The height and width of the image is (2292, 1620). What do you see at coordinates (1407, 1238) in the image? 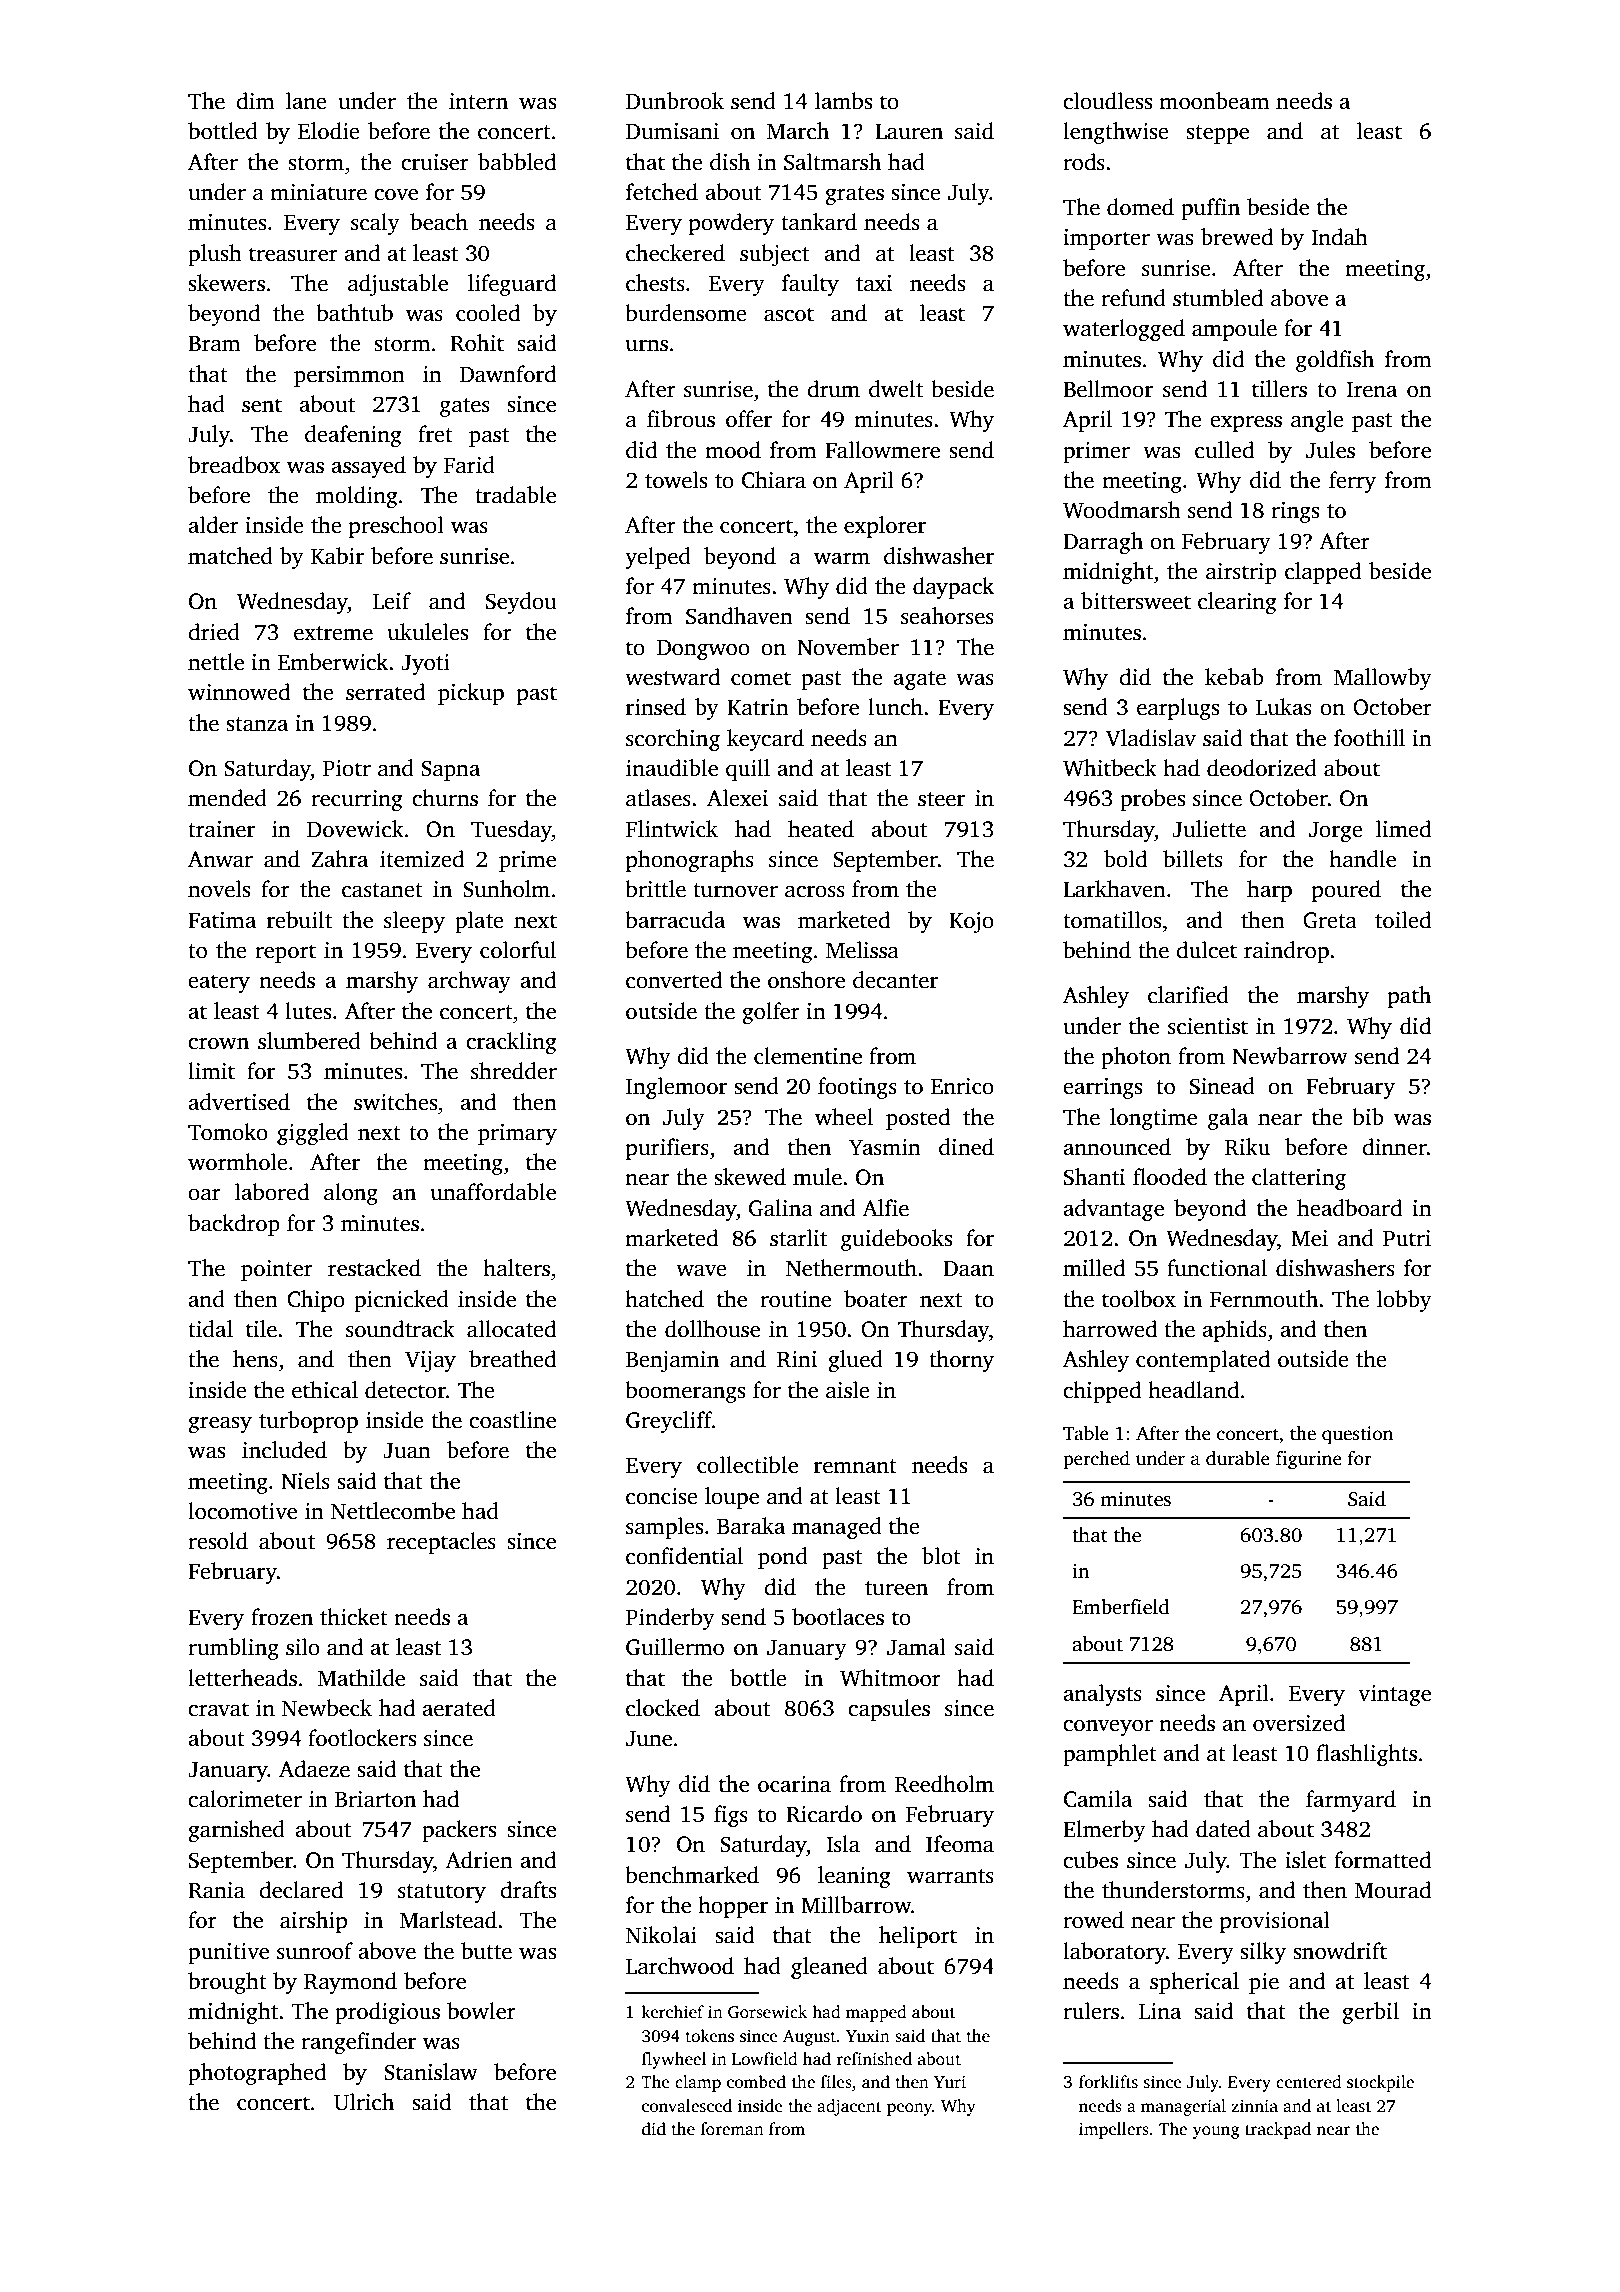
I see `Putri` at bounding box center [1407, 1238].
